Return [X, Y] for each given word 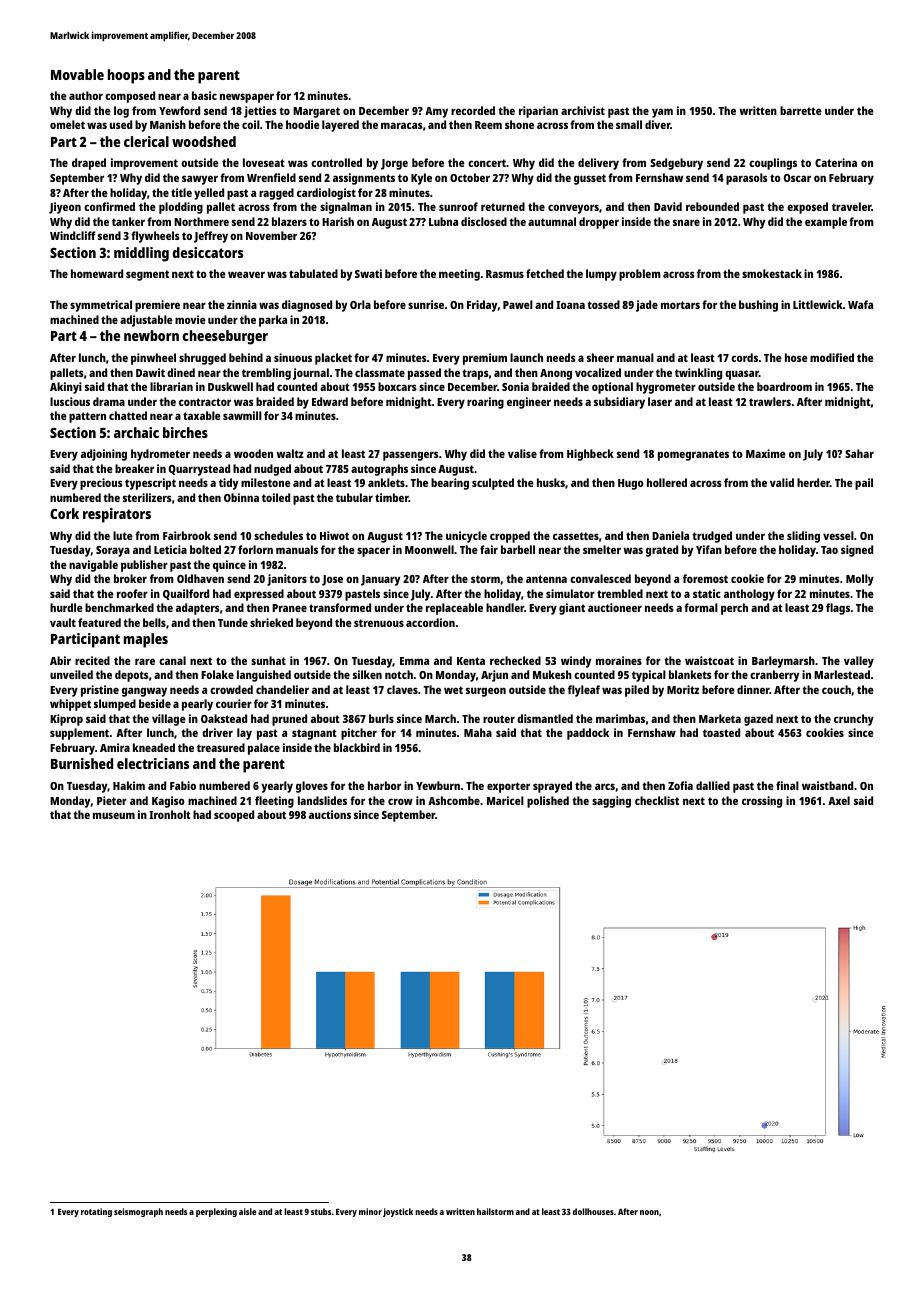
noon [649, 1212]
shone [519, 124]
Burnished [82, 763]
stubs [321, 1211]
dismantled [545, 718]
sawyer [200, 180]
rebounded [712, 206]
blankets [690, 674]
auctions [330, 814]
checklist [657, 800]
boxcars [397, 386]
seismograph [138, 1212]
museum [114, 815]
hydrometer [160, 455]
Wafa [860, 304]
